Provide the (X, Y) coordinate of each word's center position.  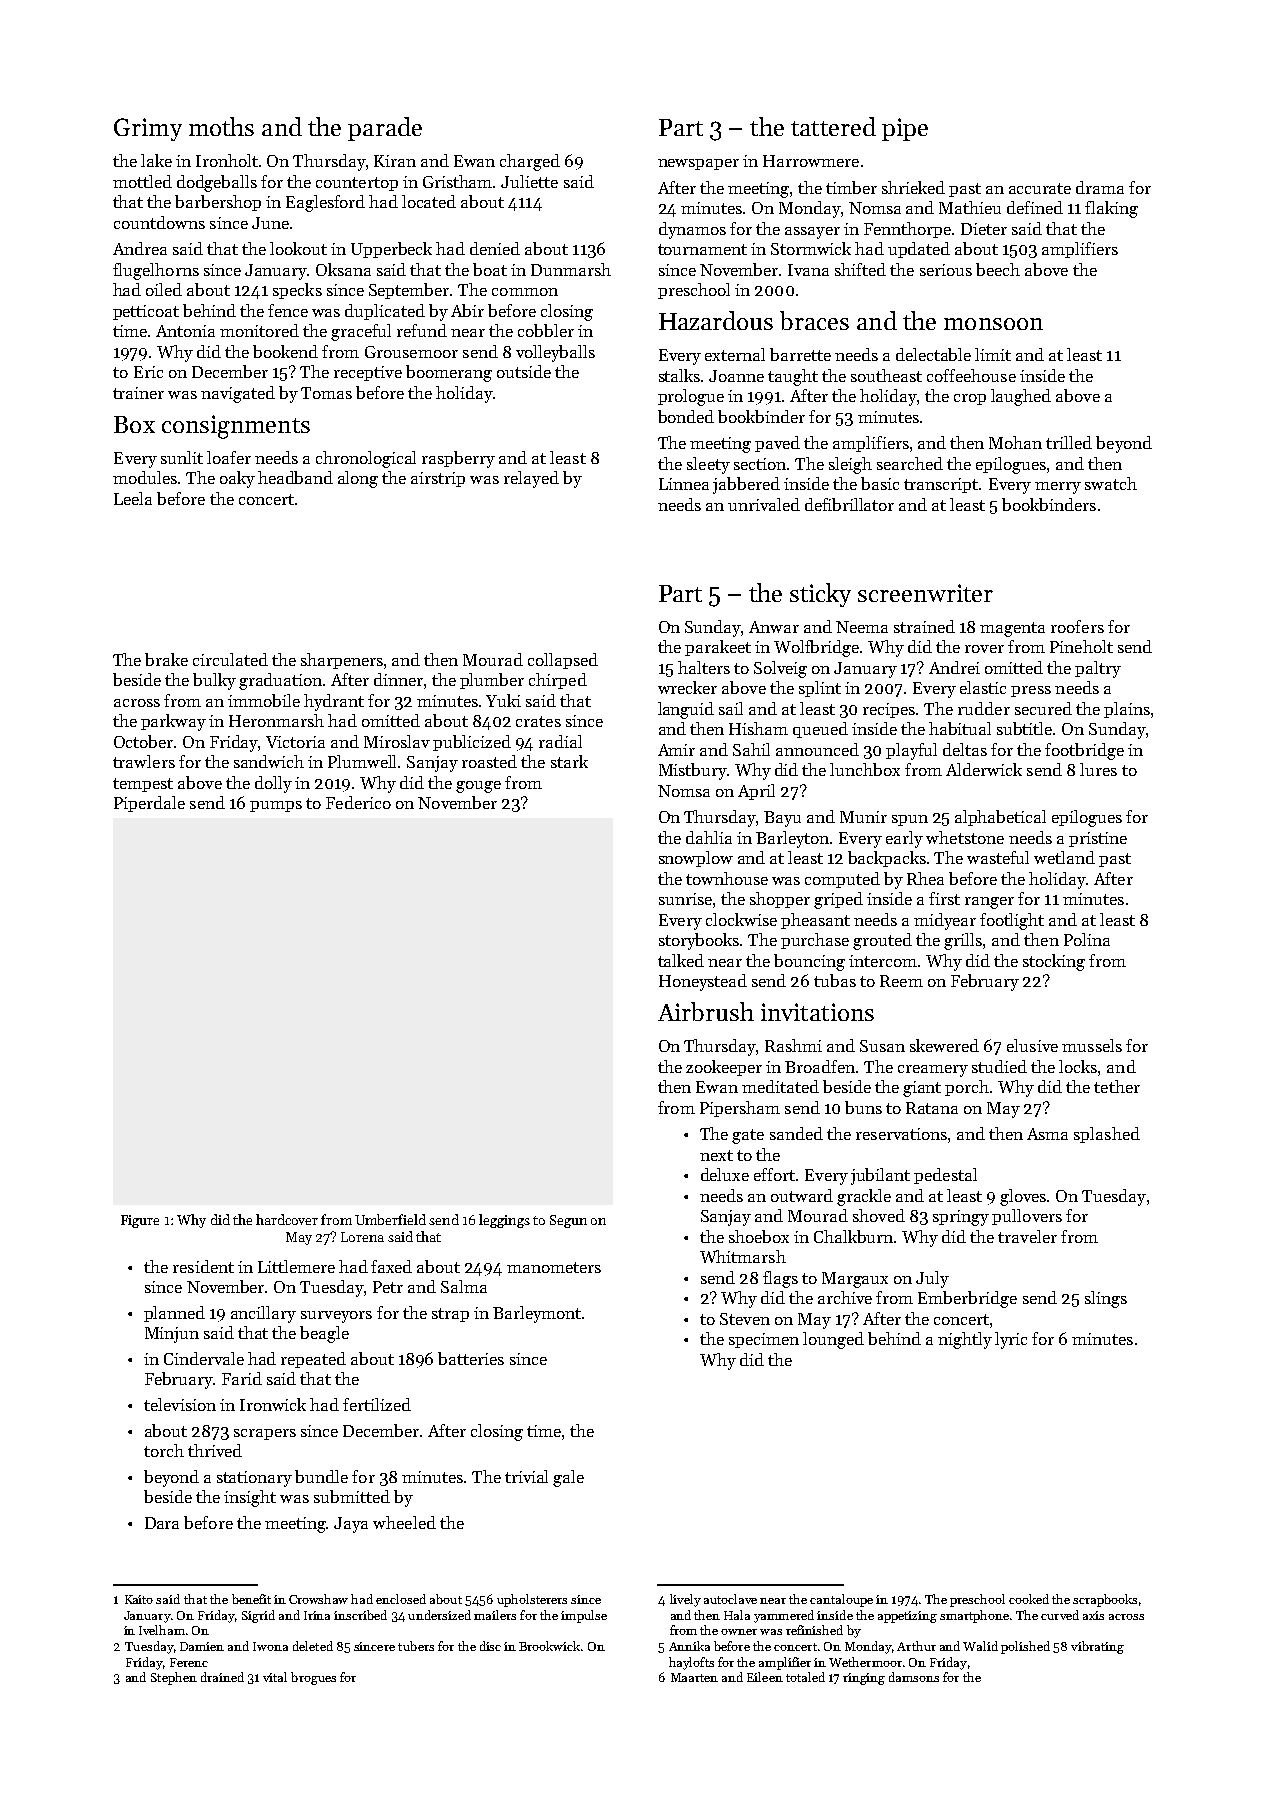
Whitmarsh (743, 1256)
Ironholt (227, 160)
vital (275, 1677)
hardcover (287, 1219)
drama (1100, 187)
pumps (276, 806)
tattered (833, 126)
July (932, 1279)
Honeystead (703, 982)
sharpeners (342, 661)
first (944, 898)
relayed (531, 479)
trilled (1069, 442)
